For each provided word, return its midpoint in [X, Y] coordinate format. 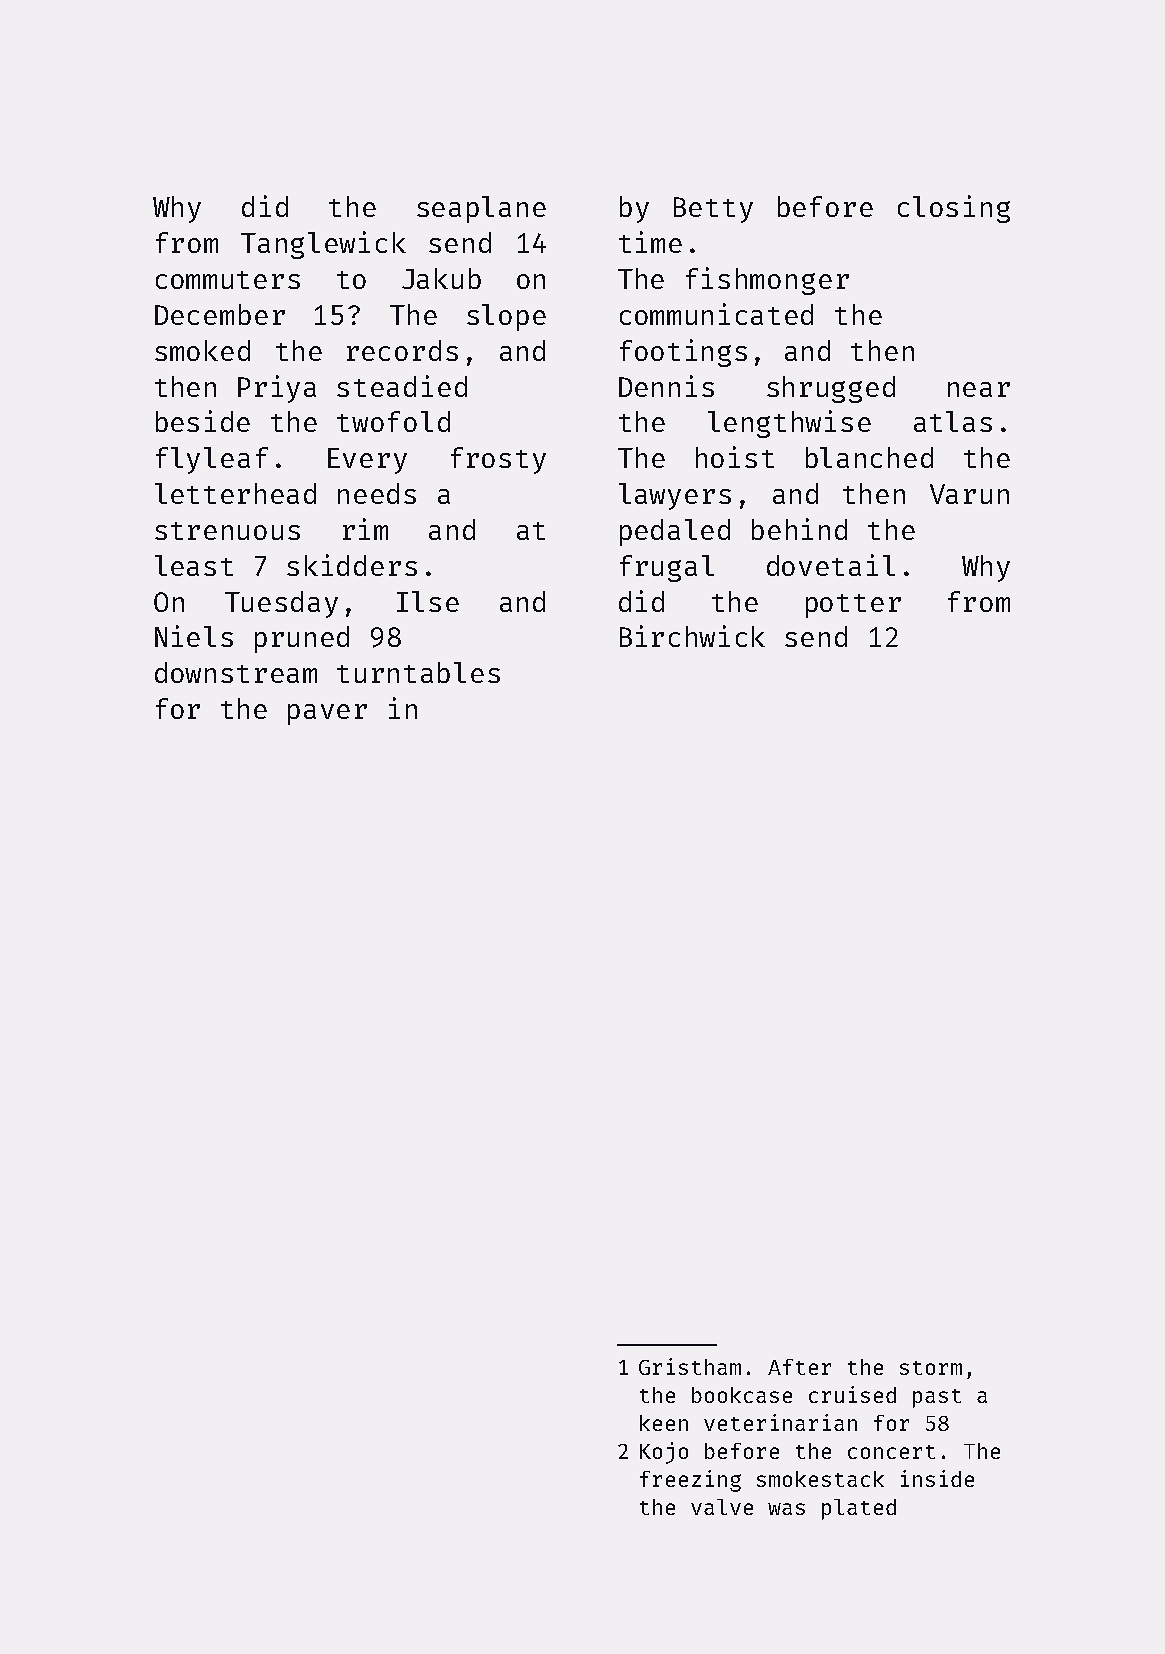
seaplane [481, 209]
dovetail [831, 565]
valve [722, 1507]
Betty [713, 210]
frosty [498, 460]
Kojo [664, 1453]
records [402, 350]
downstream [236, 672]
